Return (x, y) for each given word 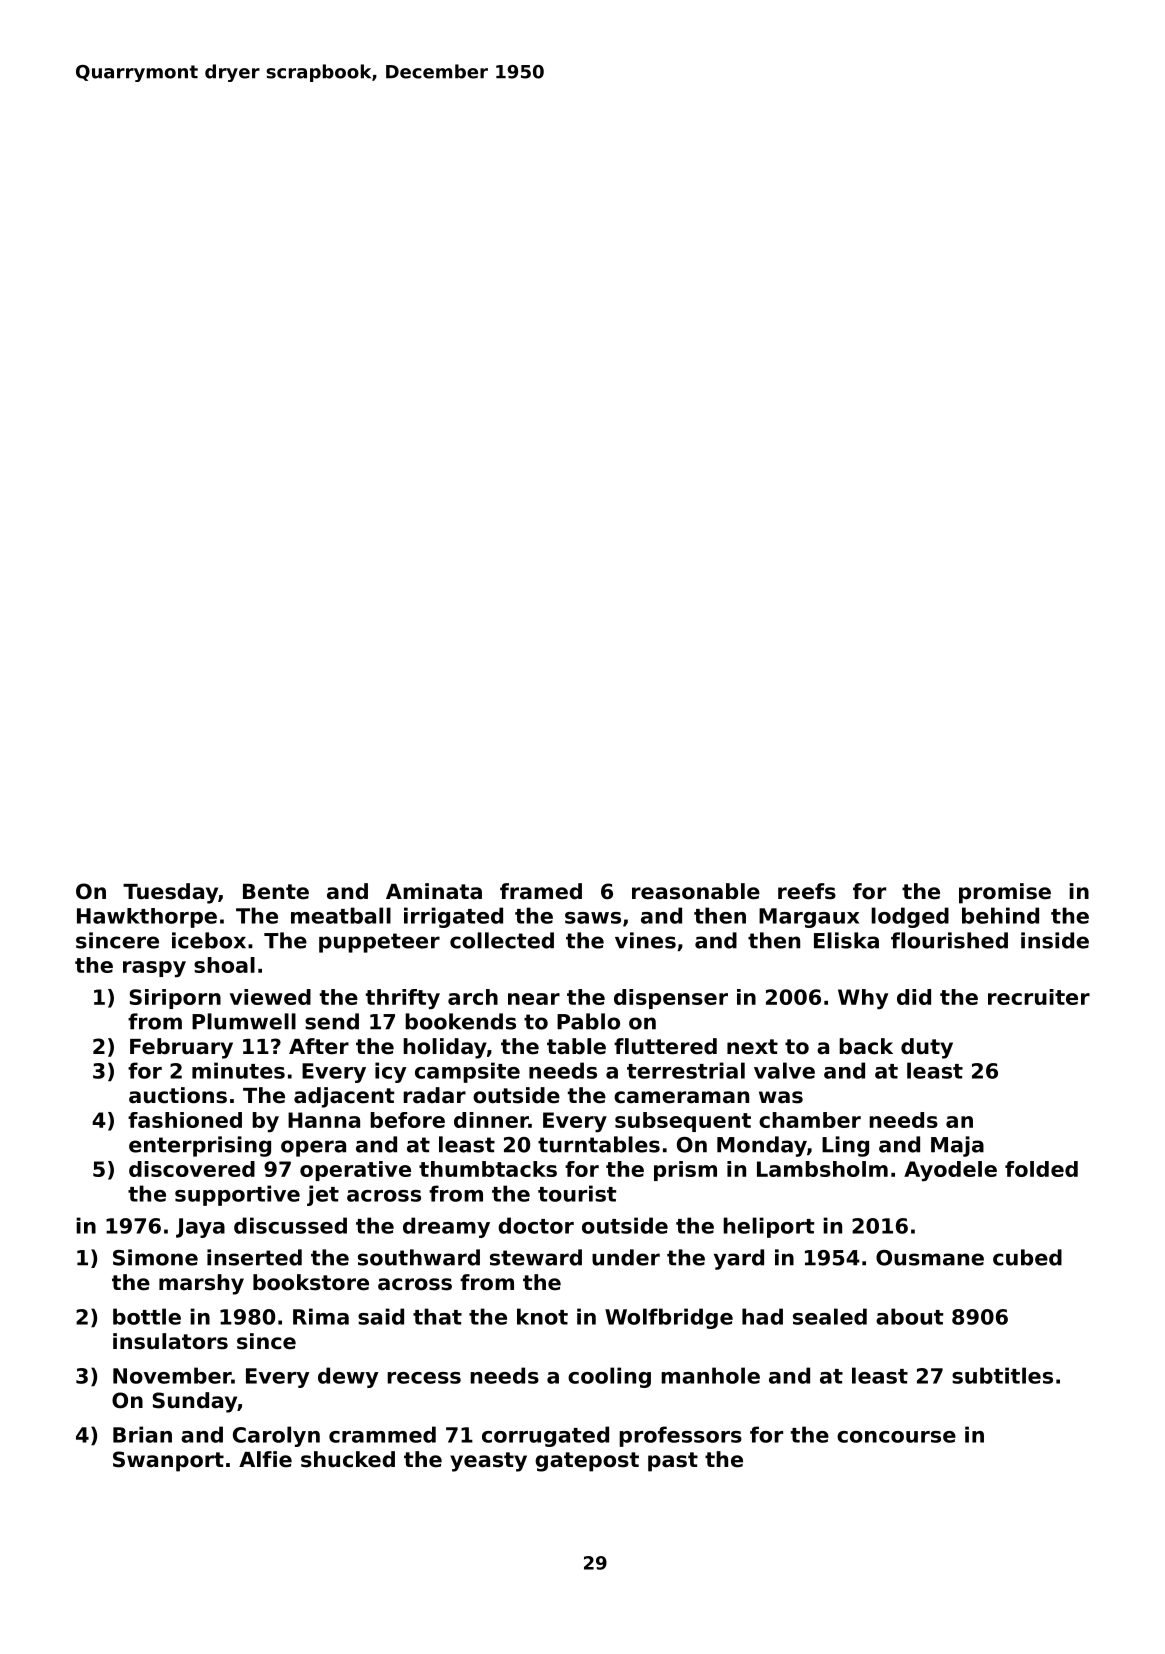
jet (323, 1195)
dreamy (446, 1227)
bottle (147, 1316)
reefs (807, 891)
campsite (467, 1072)
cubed (1027, 1257)
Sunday (195, 1402)
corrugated (545, 1436)
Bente (276, 892)
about (909, 1316)
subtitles (1002, 1375)
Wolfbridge (669, 1318)
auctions (178, 1095)
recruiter (1039, 997)
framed (541, 891)
